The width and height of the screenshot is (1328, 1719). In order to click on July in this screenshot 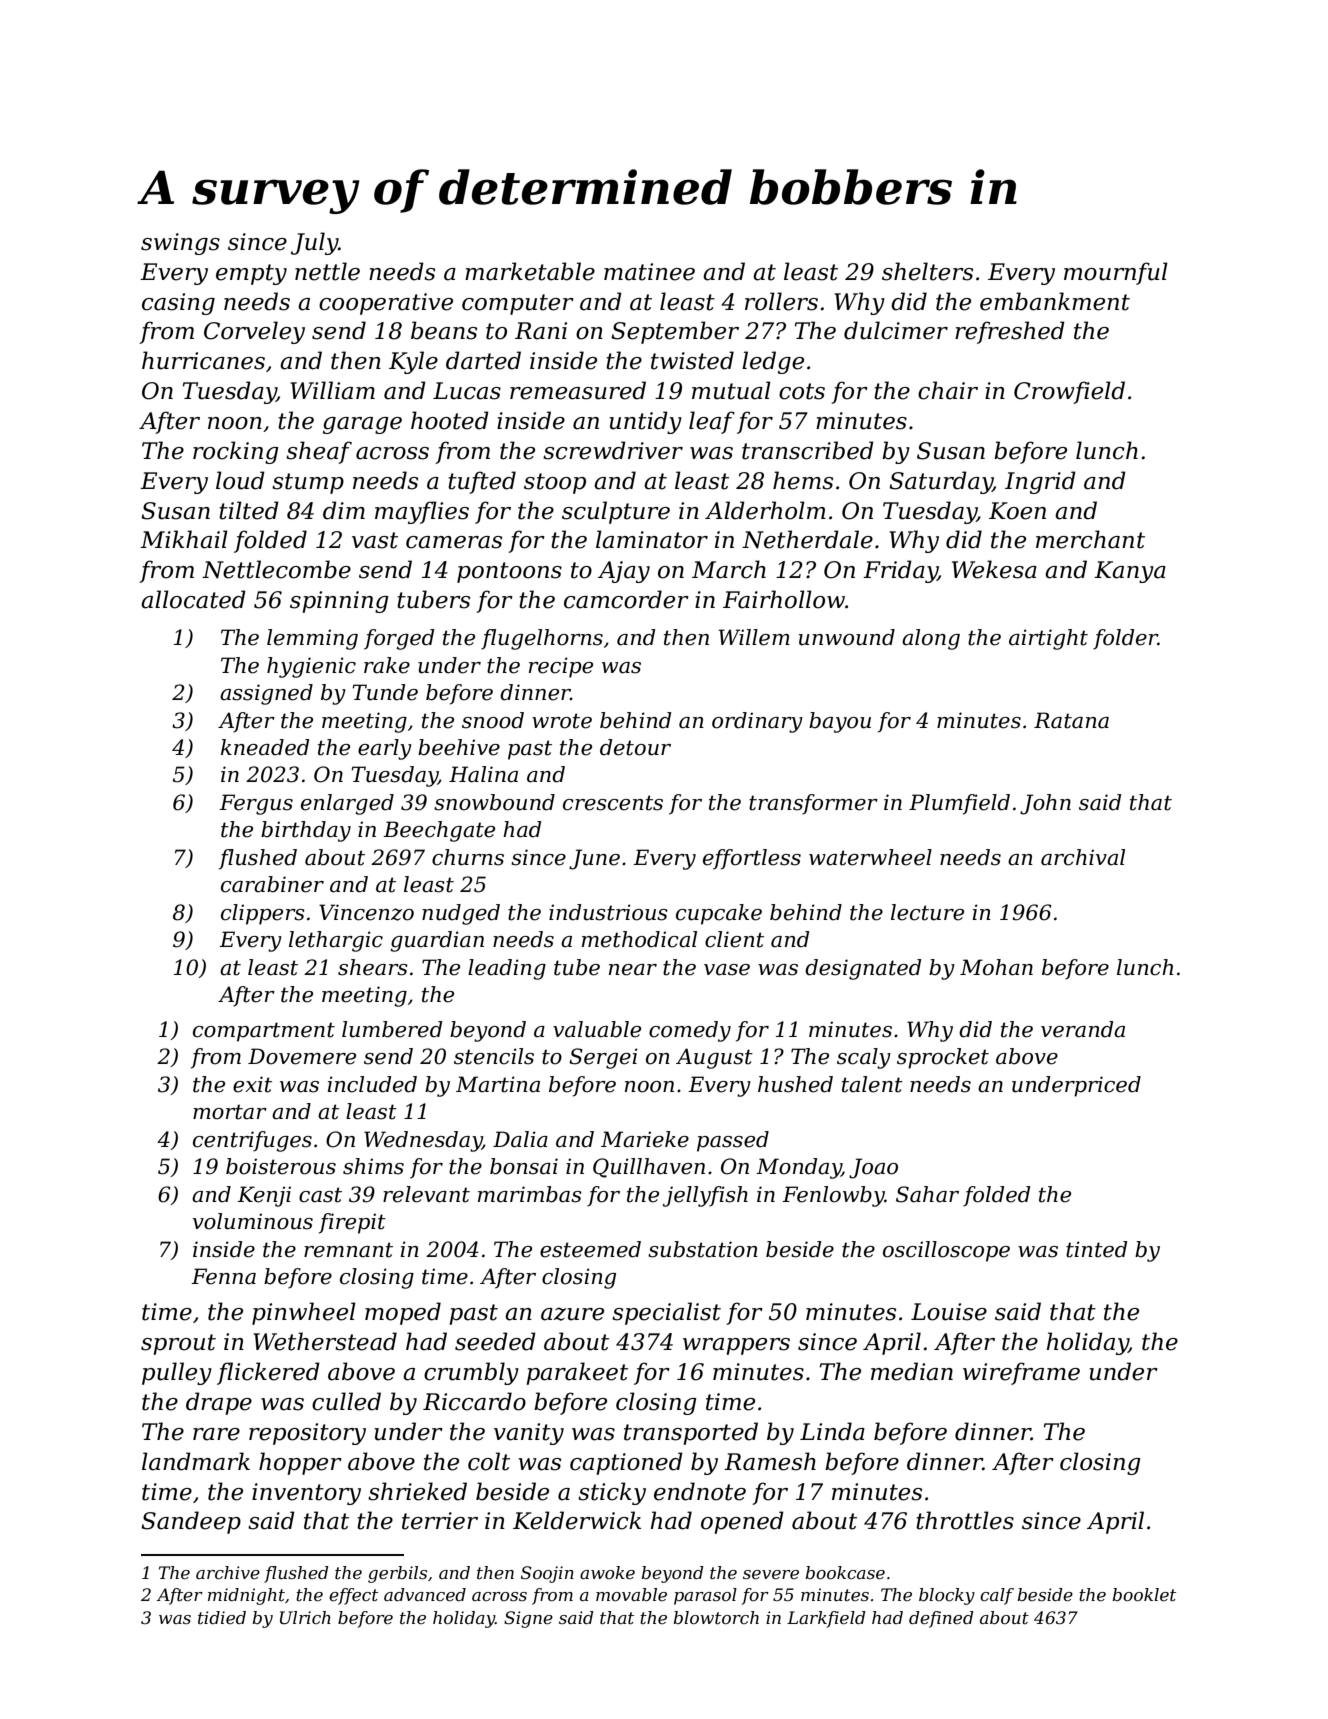, I will do `click(314, 243)`.
